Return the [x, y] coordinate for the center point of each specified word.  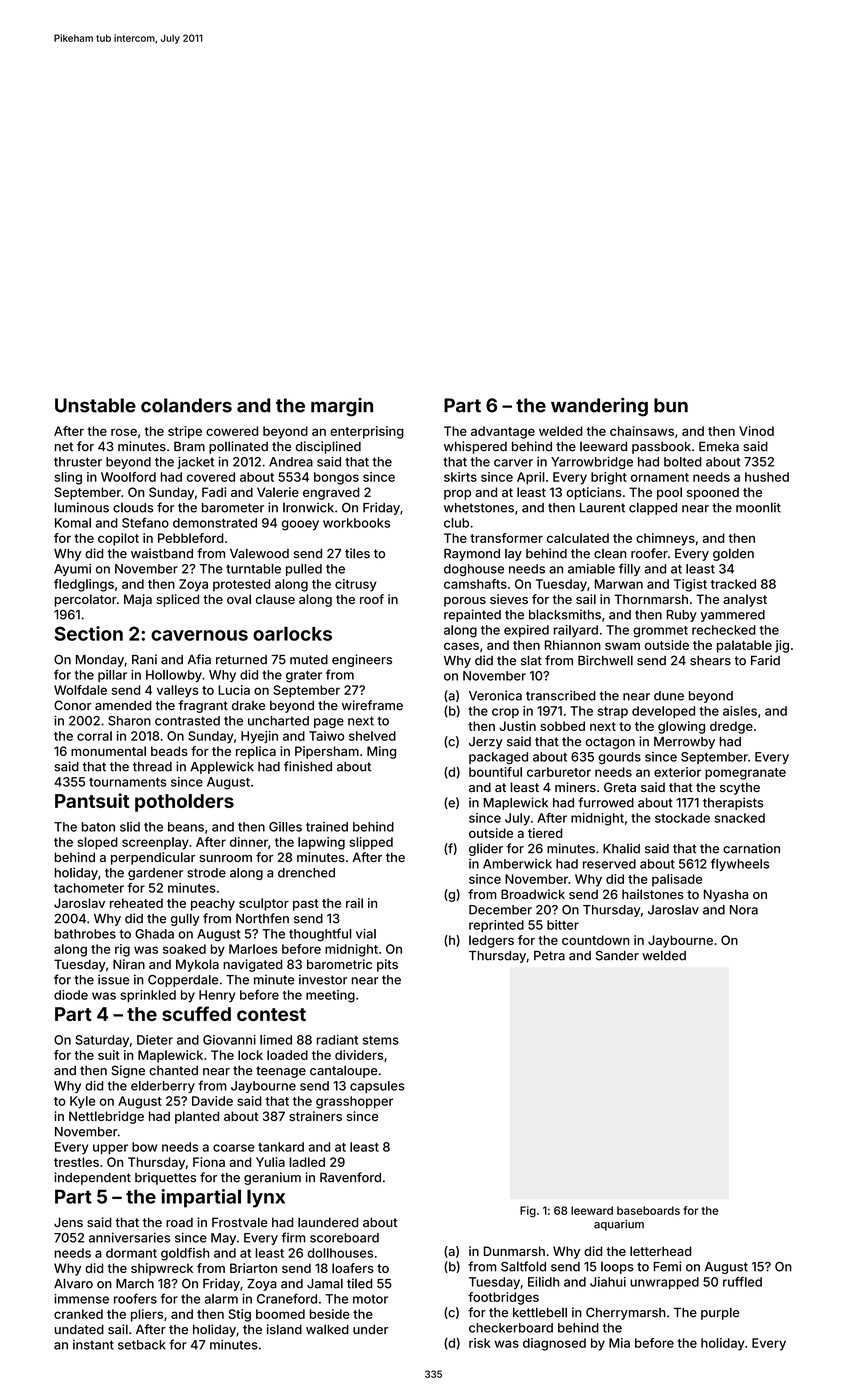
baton [98, 827]
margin [342, 407]
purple [720, 1313]
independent [92, 1178]
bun [671, 405]
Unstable [95, 405]
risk [480, 1343]
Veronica [495, 695]
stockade [682, 818]
